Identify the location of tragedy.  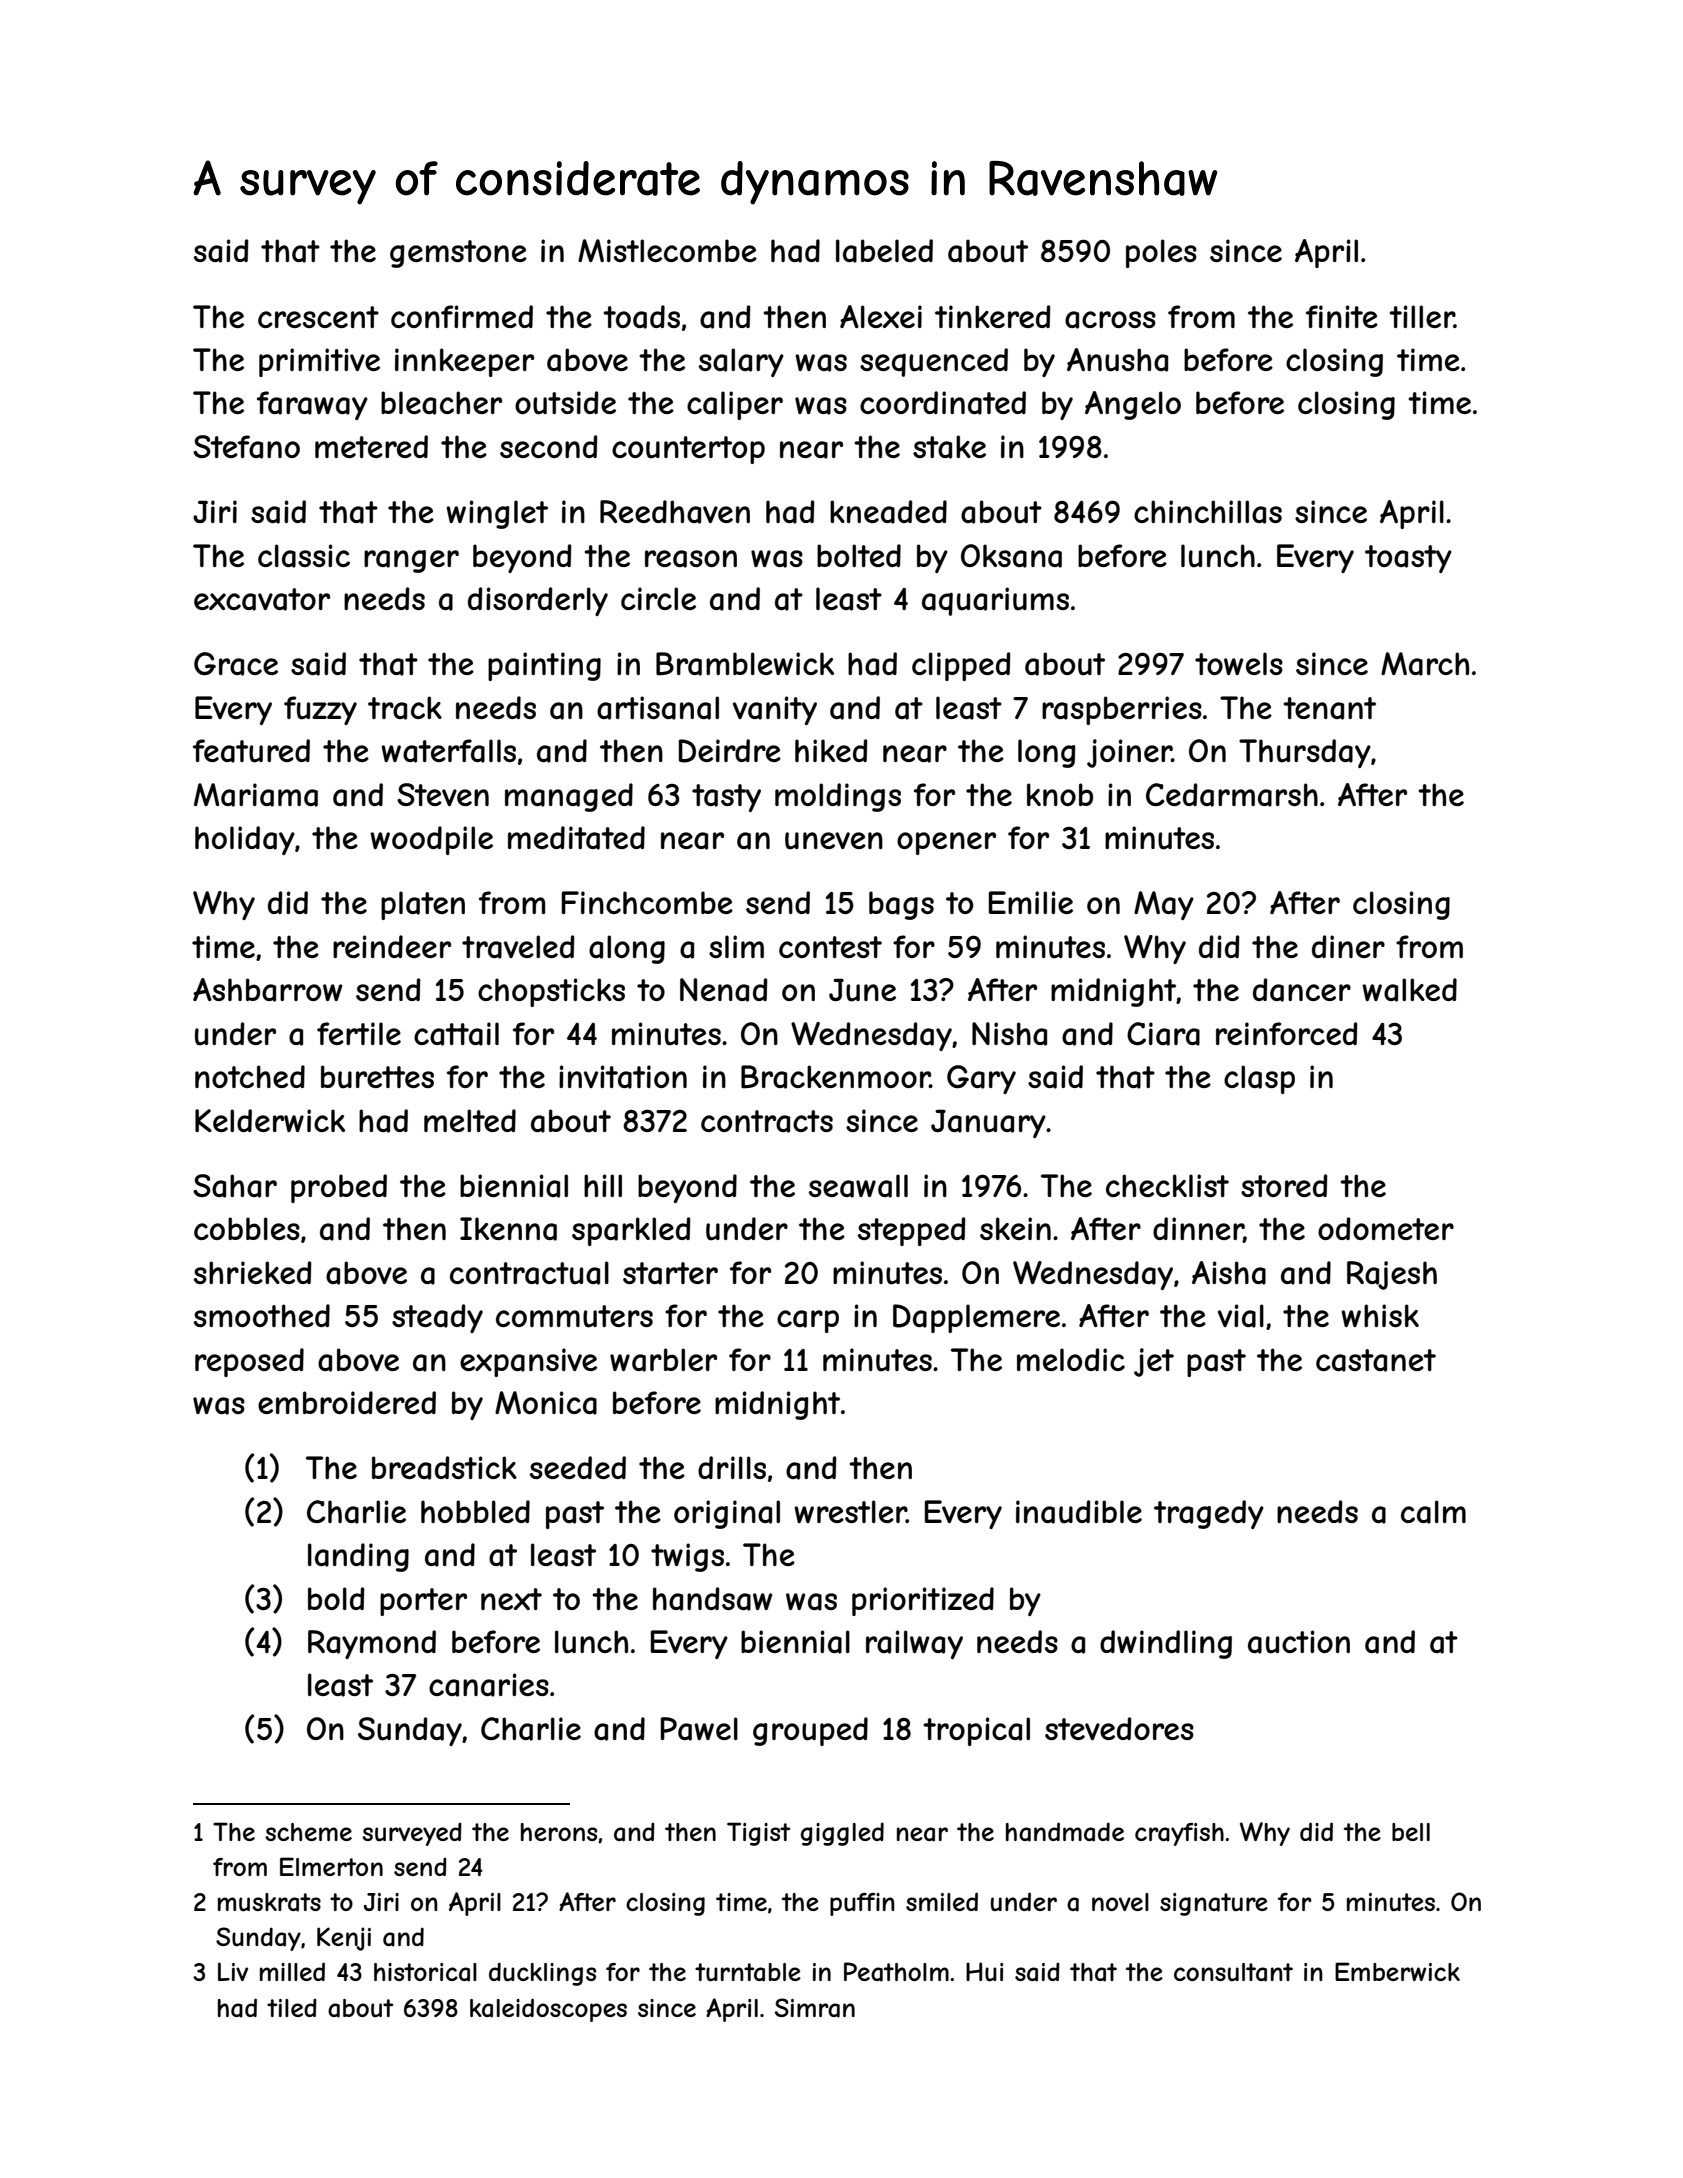
(1209, 1514).
